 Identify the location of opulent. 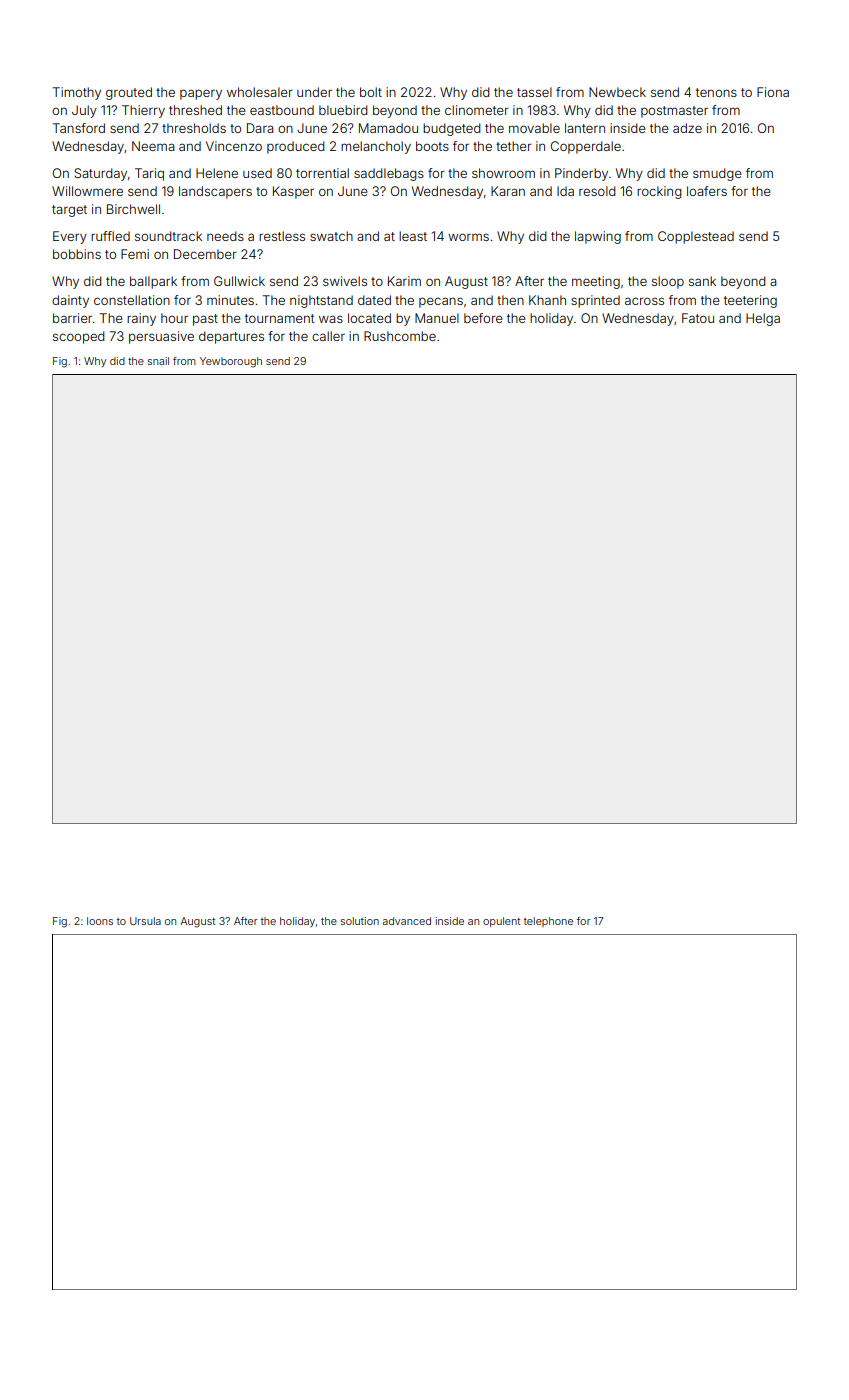
(501, 922).
